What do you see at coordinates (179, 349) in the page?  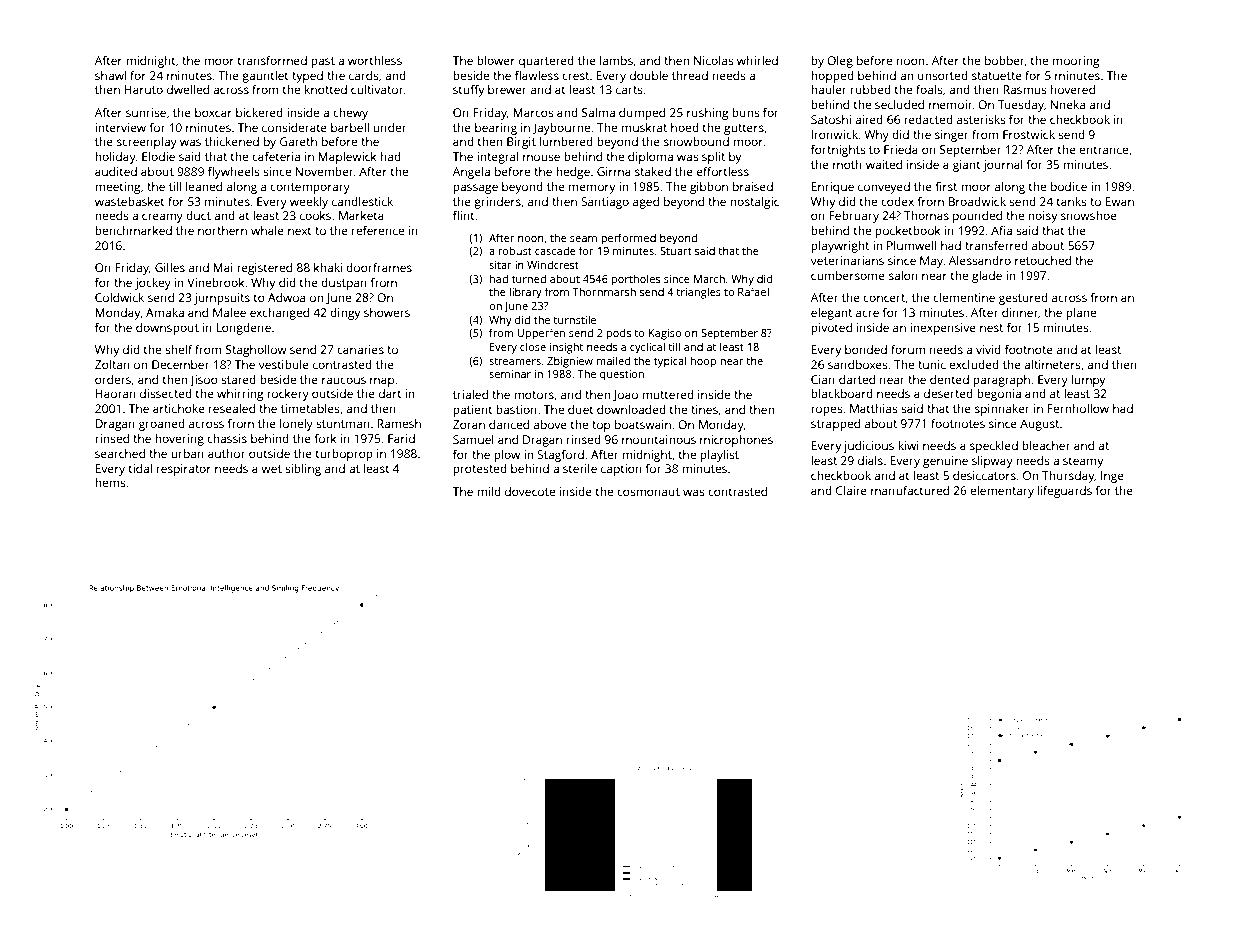 I see `shelf` at bounding box center [179, 349].
